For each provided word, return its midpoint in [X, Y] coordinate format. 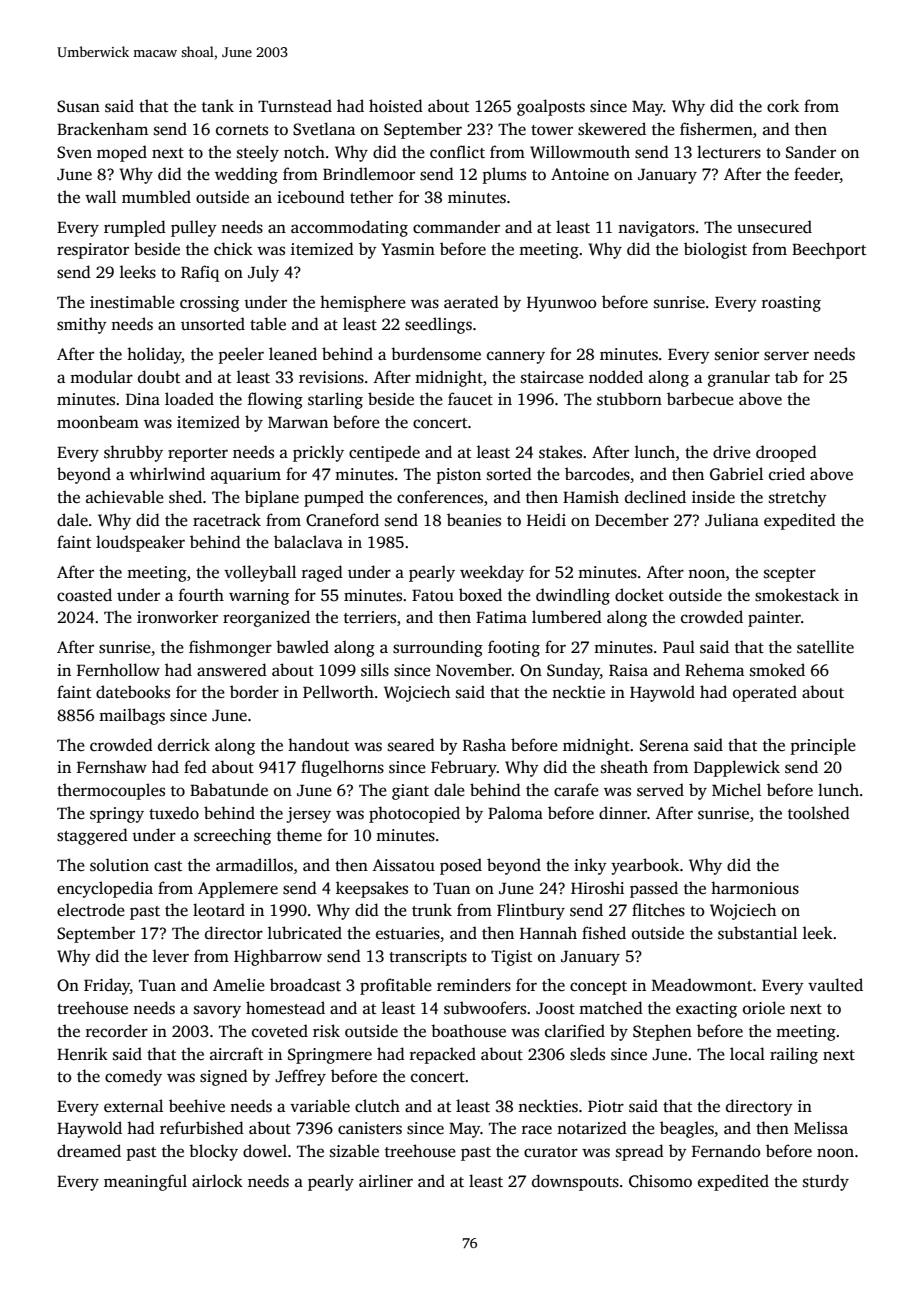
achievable [125, 497]
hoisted [396, 106]
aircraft [236, 1054]
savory [217, 1011]
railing [794, 1055]
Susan [78, 106]
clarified [575, 1031]
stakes [560, 452]
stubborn [629, 399]
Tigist [511, 958]
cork [783, 106]
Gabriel [736, 474]
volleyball [260, 573]
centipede [384, 453]
